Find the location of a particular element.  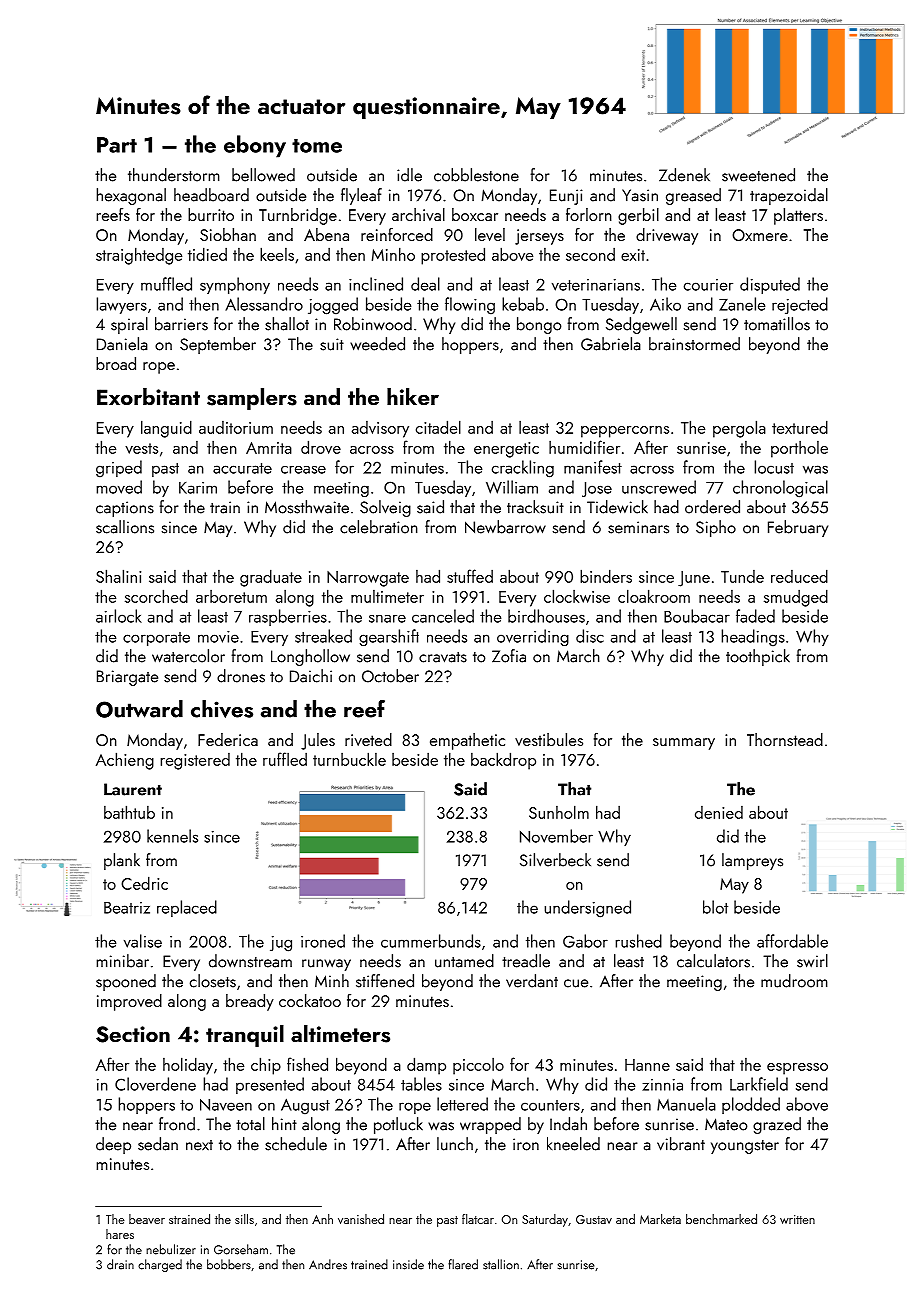

total is located at coordinates (250, 1124).
